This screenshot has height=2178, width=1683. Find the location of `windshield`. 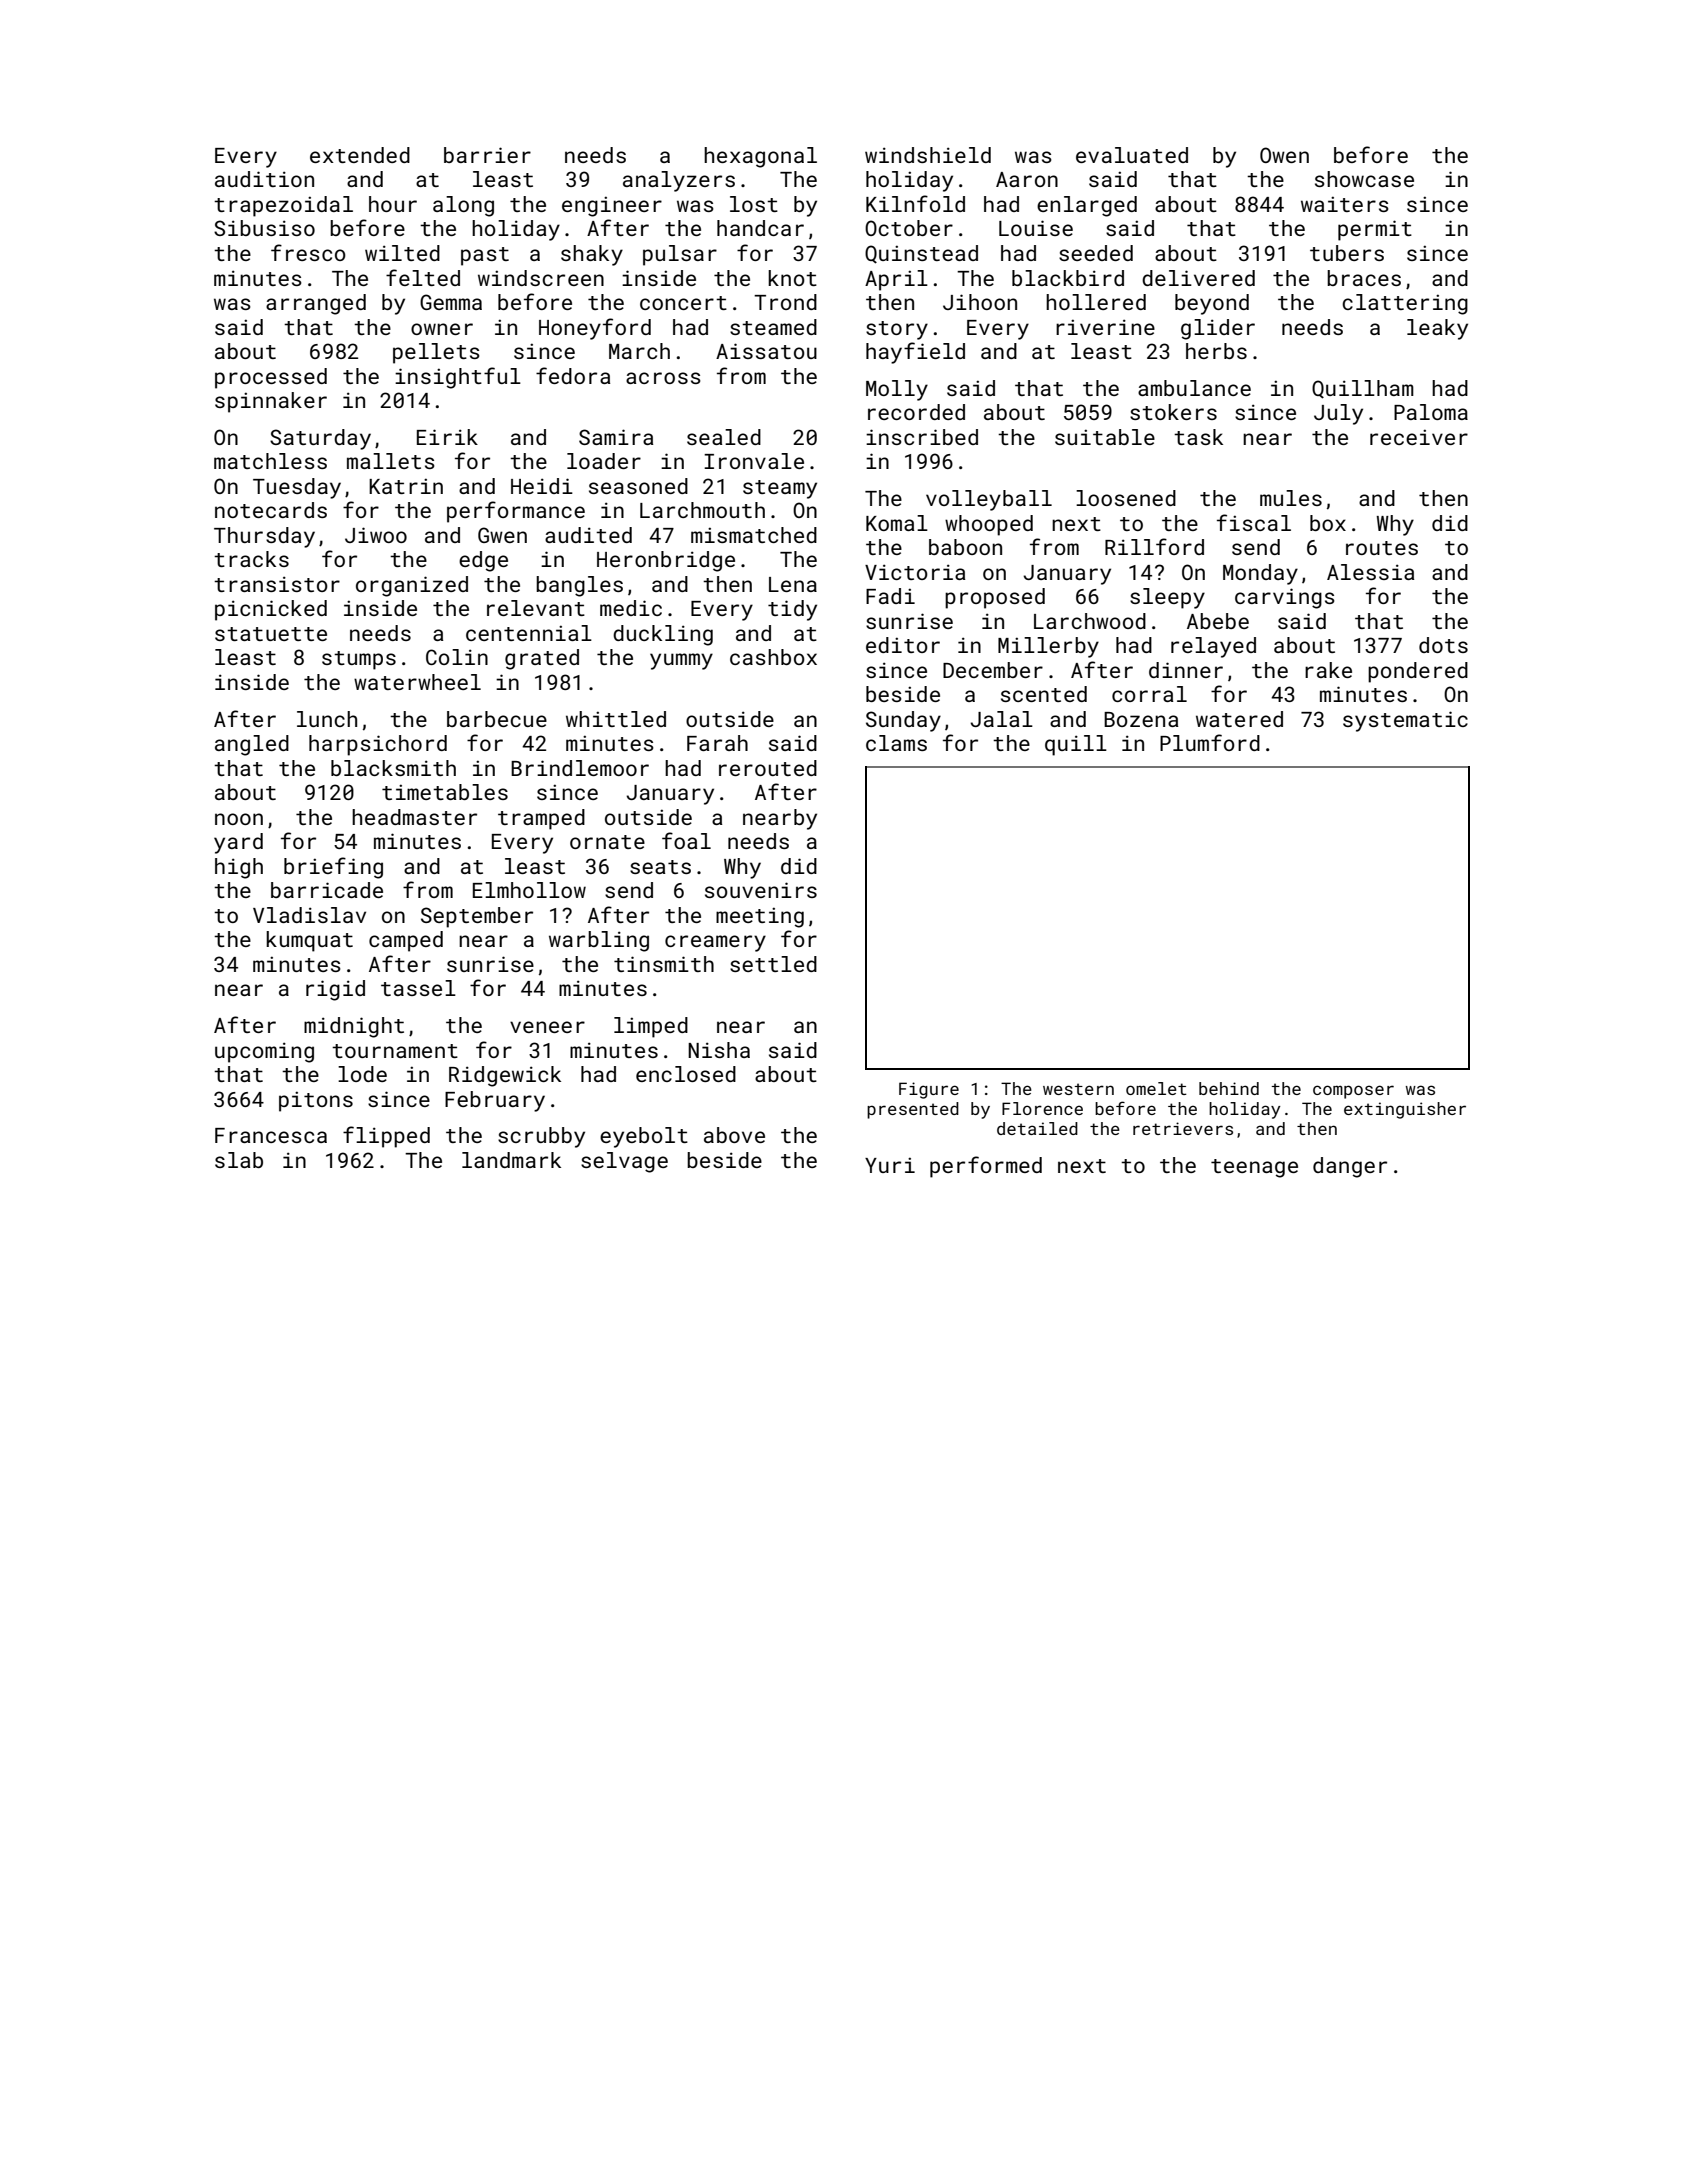

windshield is located at coordinates (928, 155).
